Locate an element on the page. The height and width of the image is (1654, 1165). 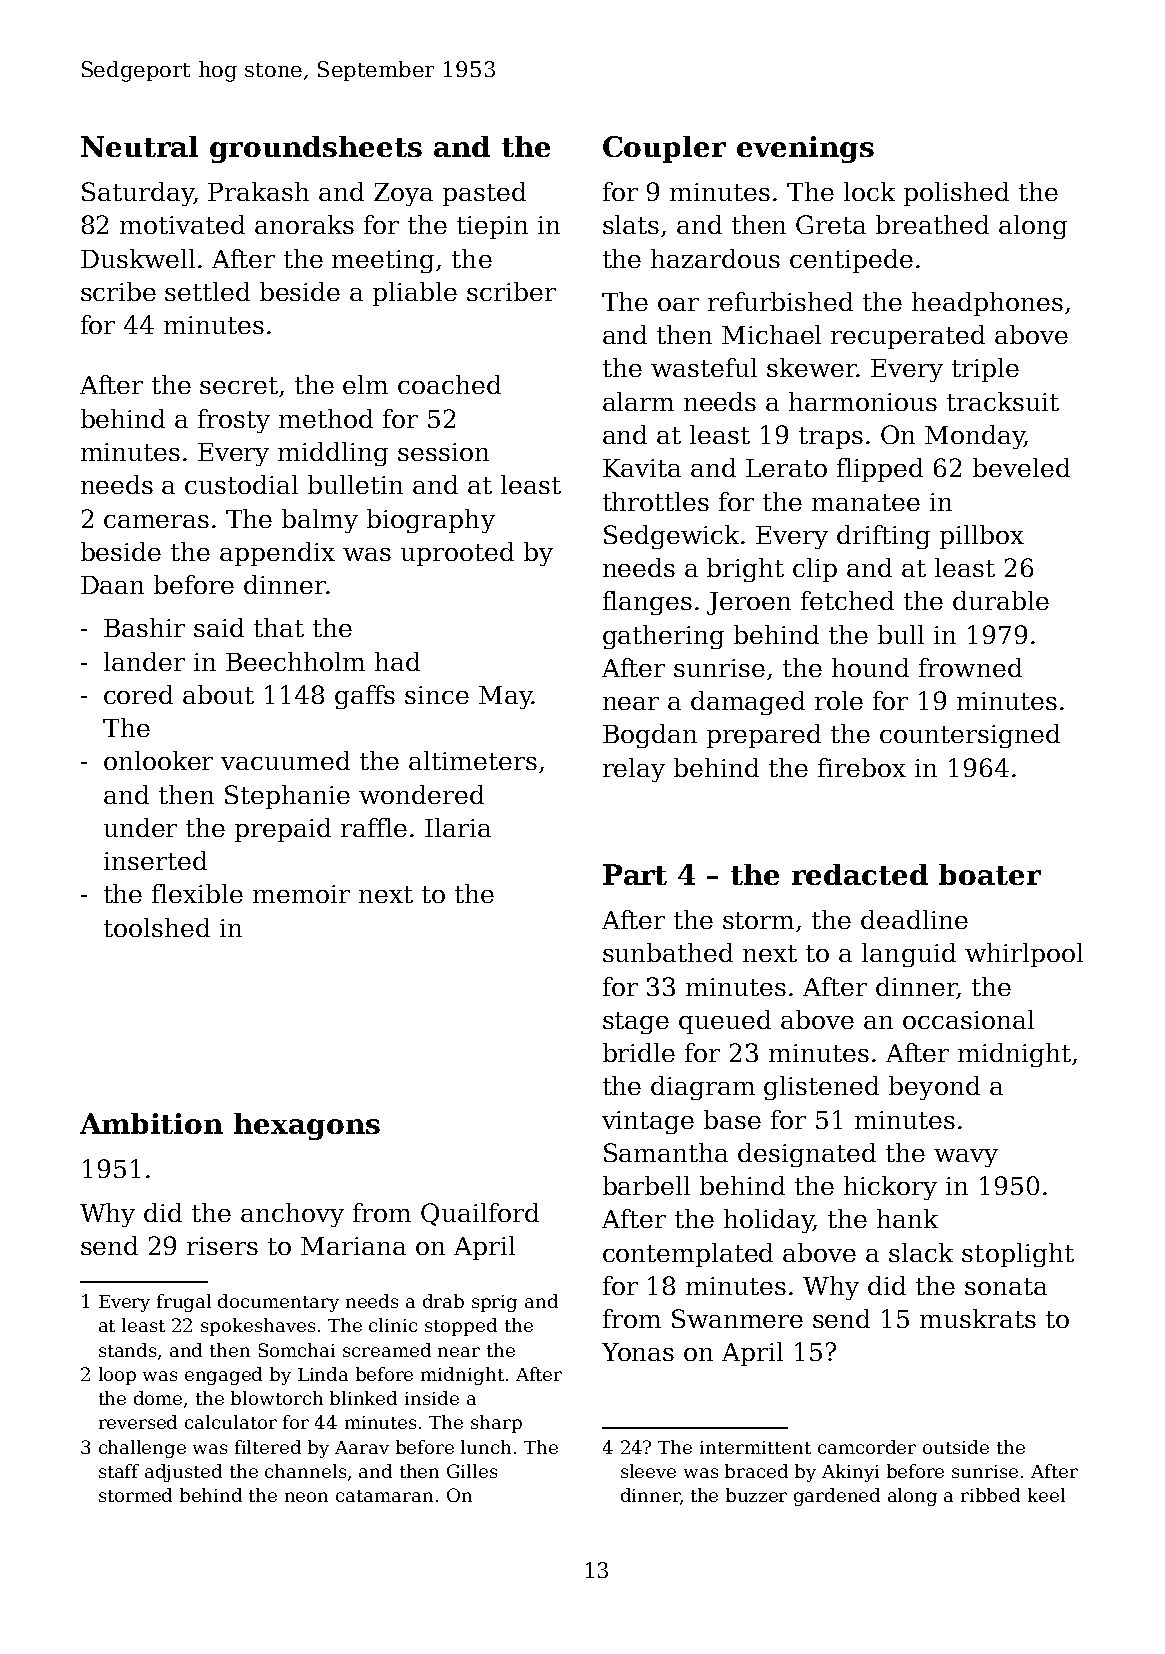
Neutral is located at coordinates (139, 146).
